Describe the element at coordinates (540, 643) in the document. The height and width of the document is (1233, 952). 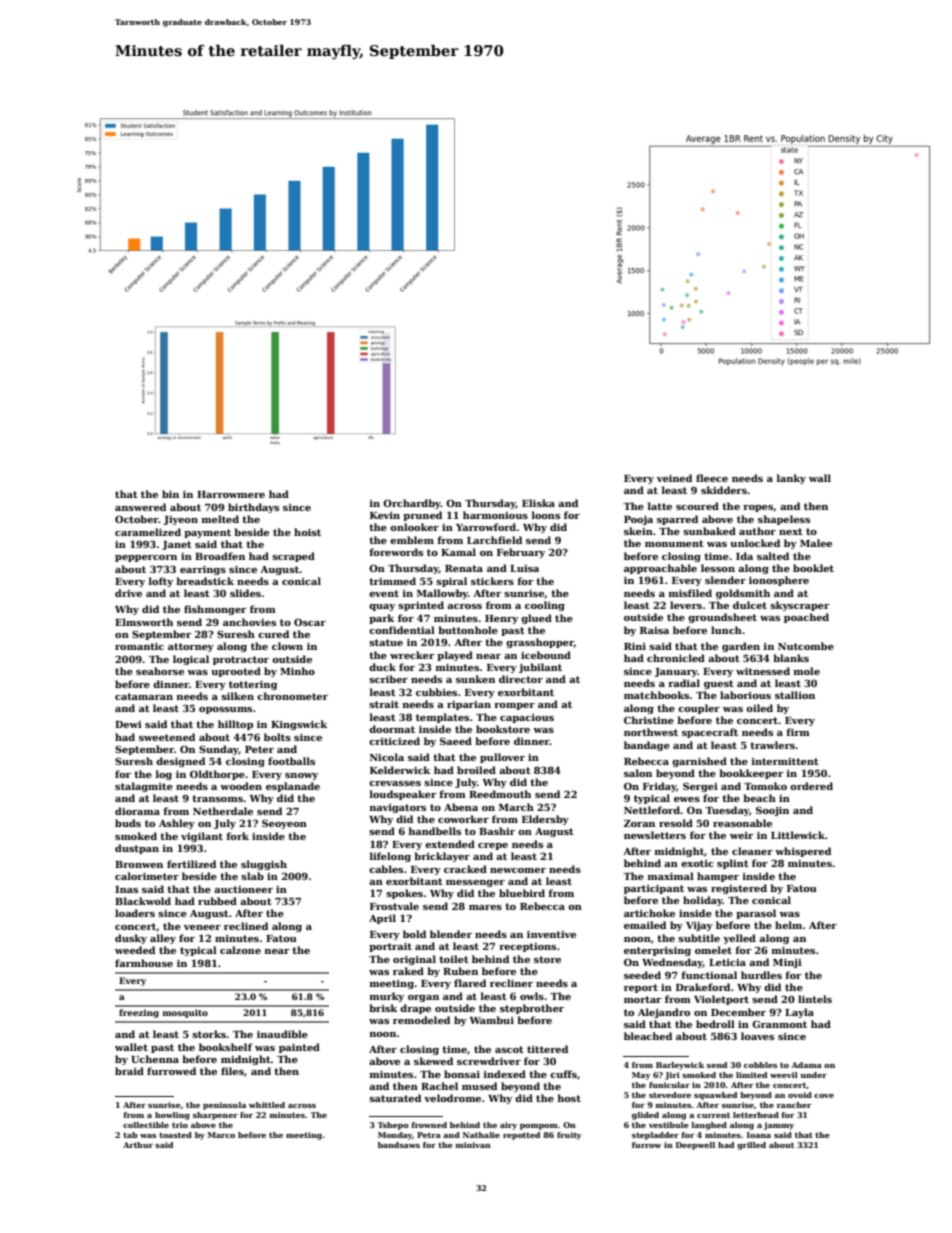
I see `grasshopper` at that location.
